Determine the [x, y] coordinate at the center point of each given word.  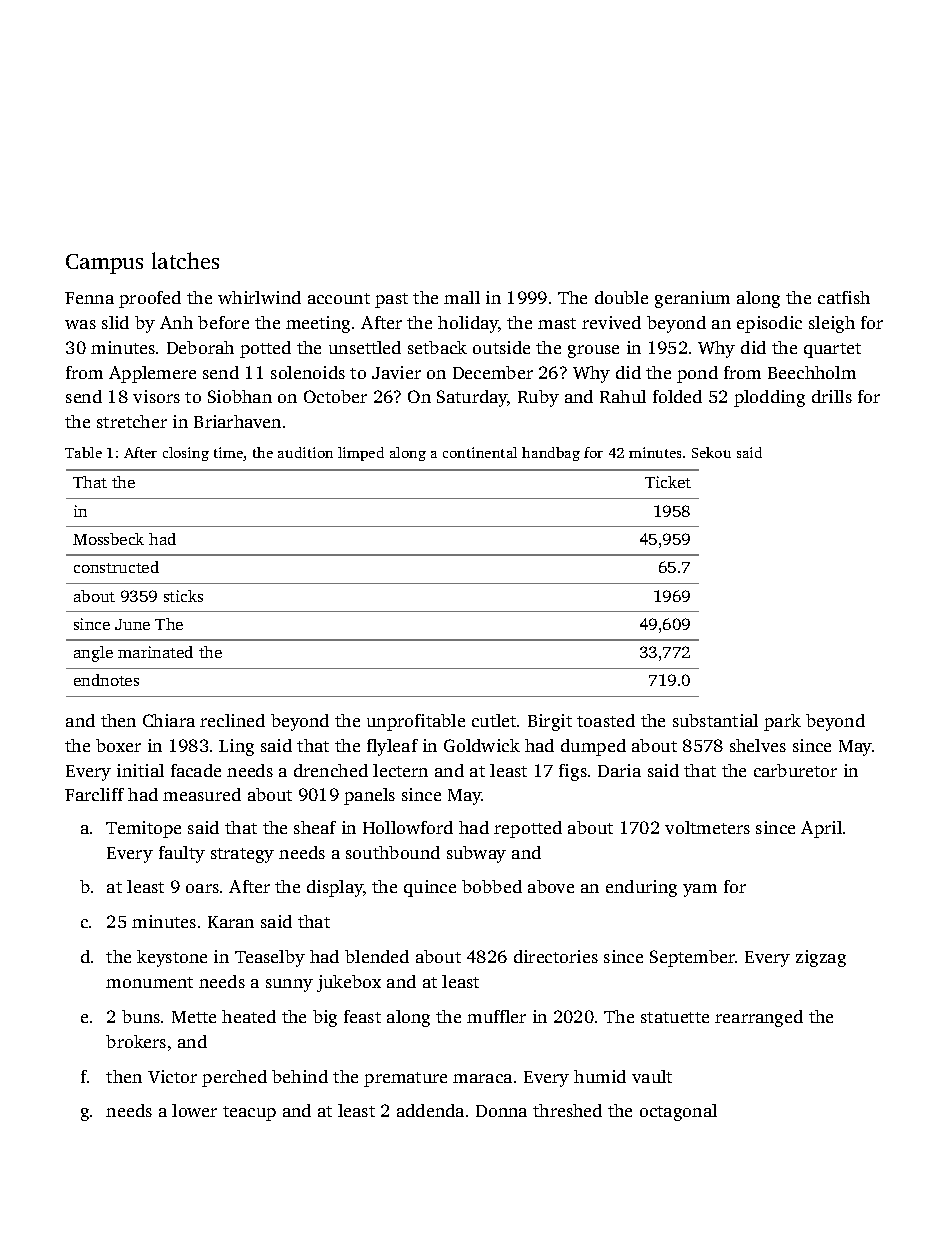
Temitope [143, 829]
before [223, 322]
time [229, 454]
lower [194, 1110]
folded [677, 396]
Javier [396, 372]
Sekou [711, 452]
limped [361, 454]
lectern [400, 770]
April [821, 829]
